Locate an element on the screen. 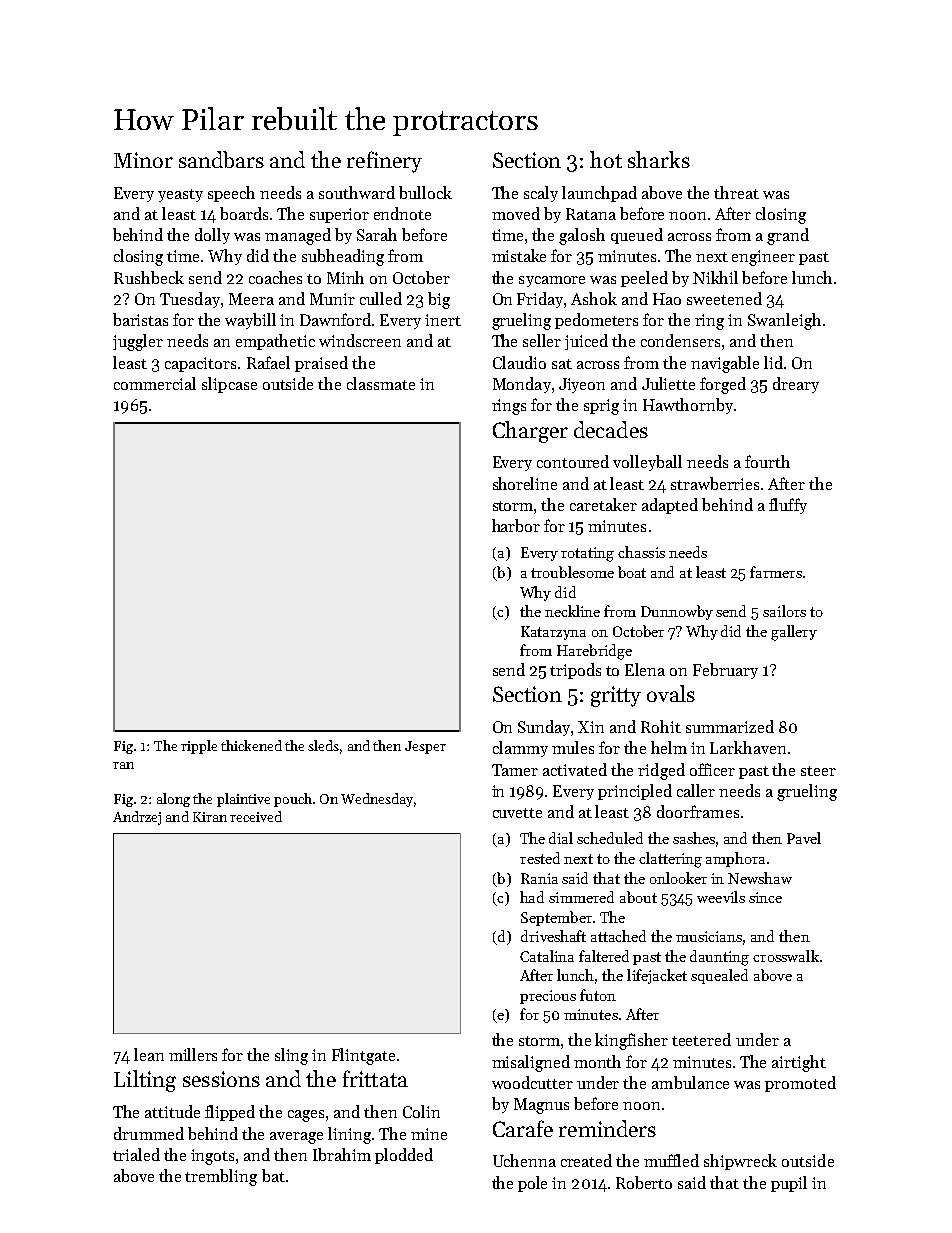  pole is located at coordinates (532, 1184).
